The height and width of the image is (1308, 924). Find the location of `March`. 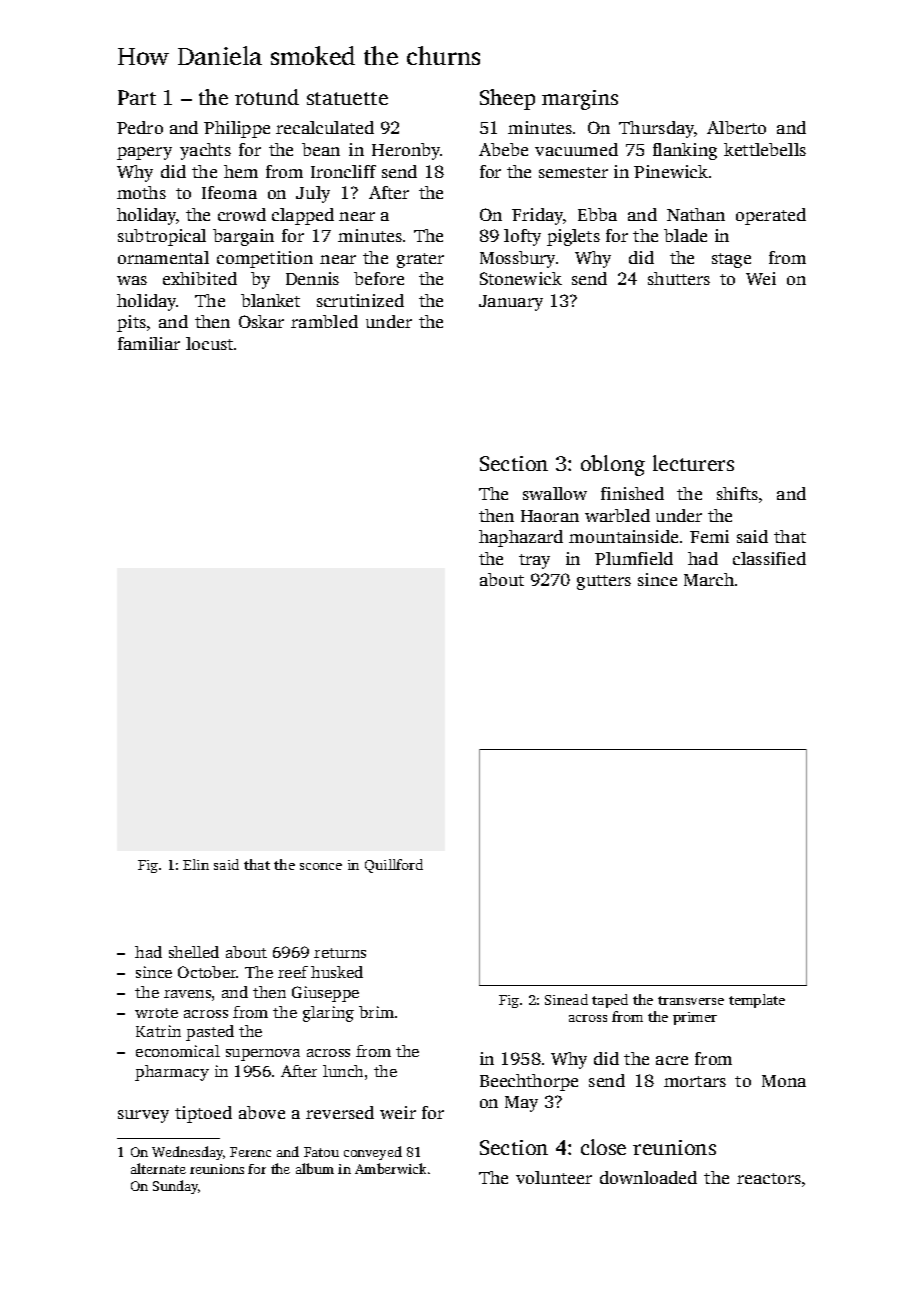

March is located at coordinates (709, 579).
